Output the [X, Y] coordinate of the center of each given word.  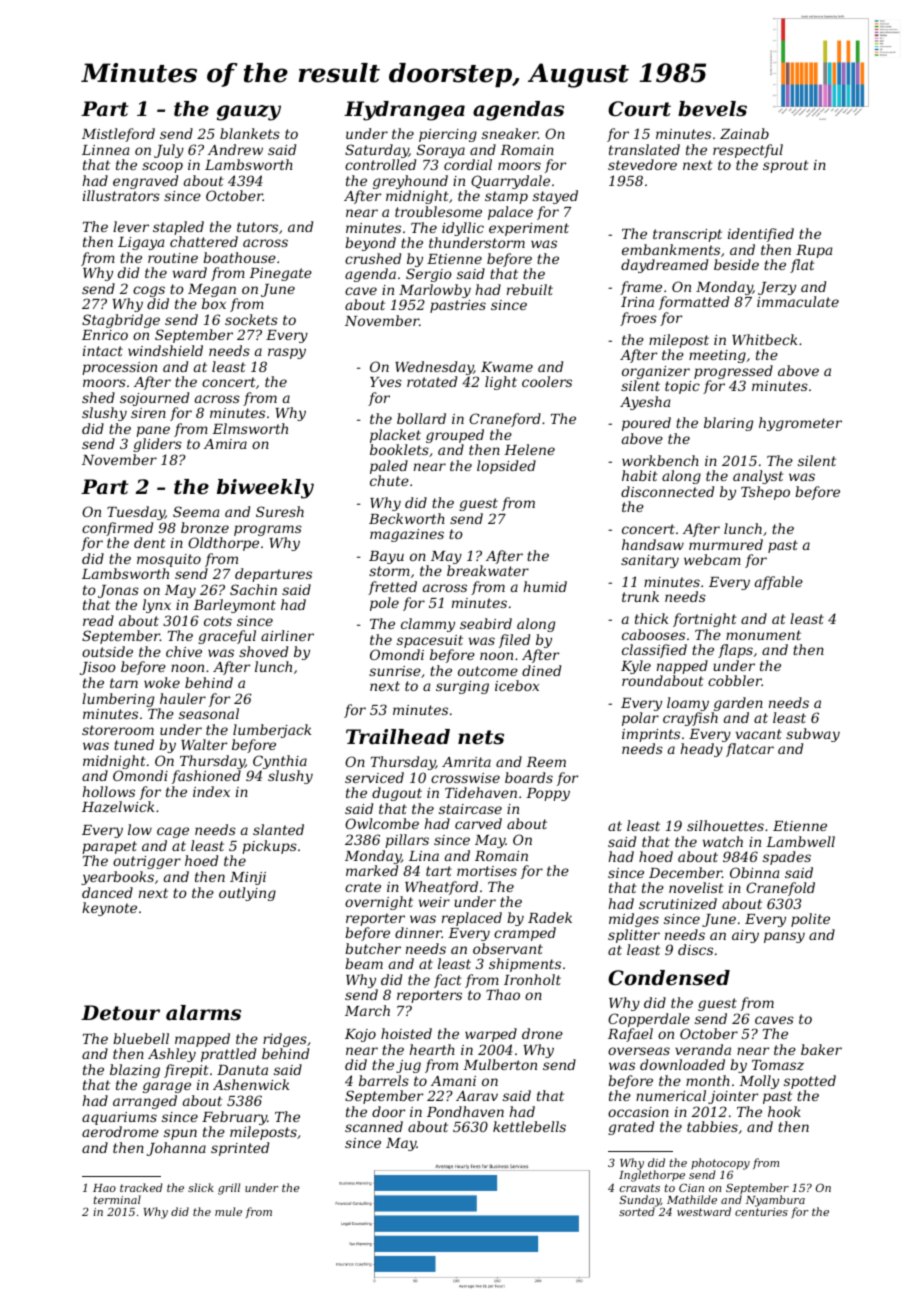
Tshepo [765, 493]
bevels [712, 109]
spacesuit [430, 641]
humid [545, 586]
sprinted [240, 1149]
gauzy [249, 113]
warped [491, 1035]
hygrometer [800, 424]
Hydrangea [404, 111]
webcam [712, 559]
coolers [547, 381]
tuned [134, 744]
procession [119, 368]
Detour [120, 1013]
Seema [196, 511]
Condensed [669, 978]
